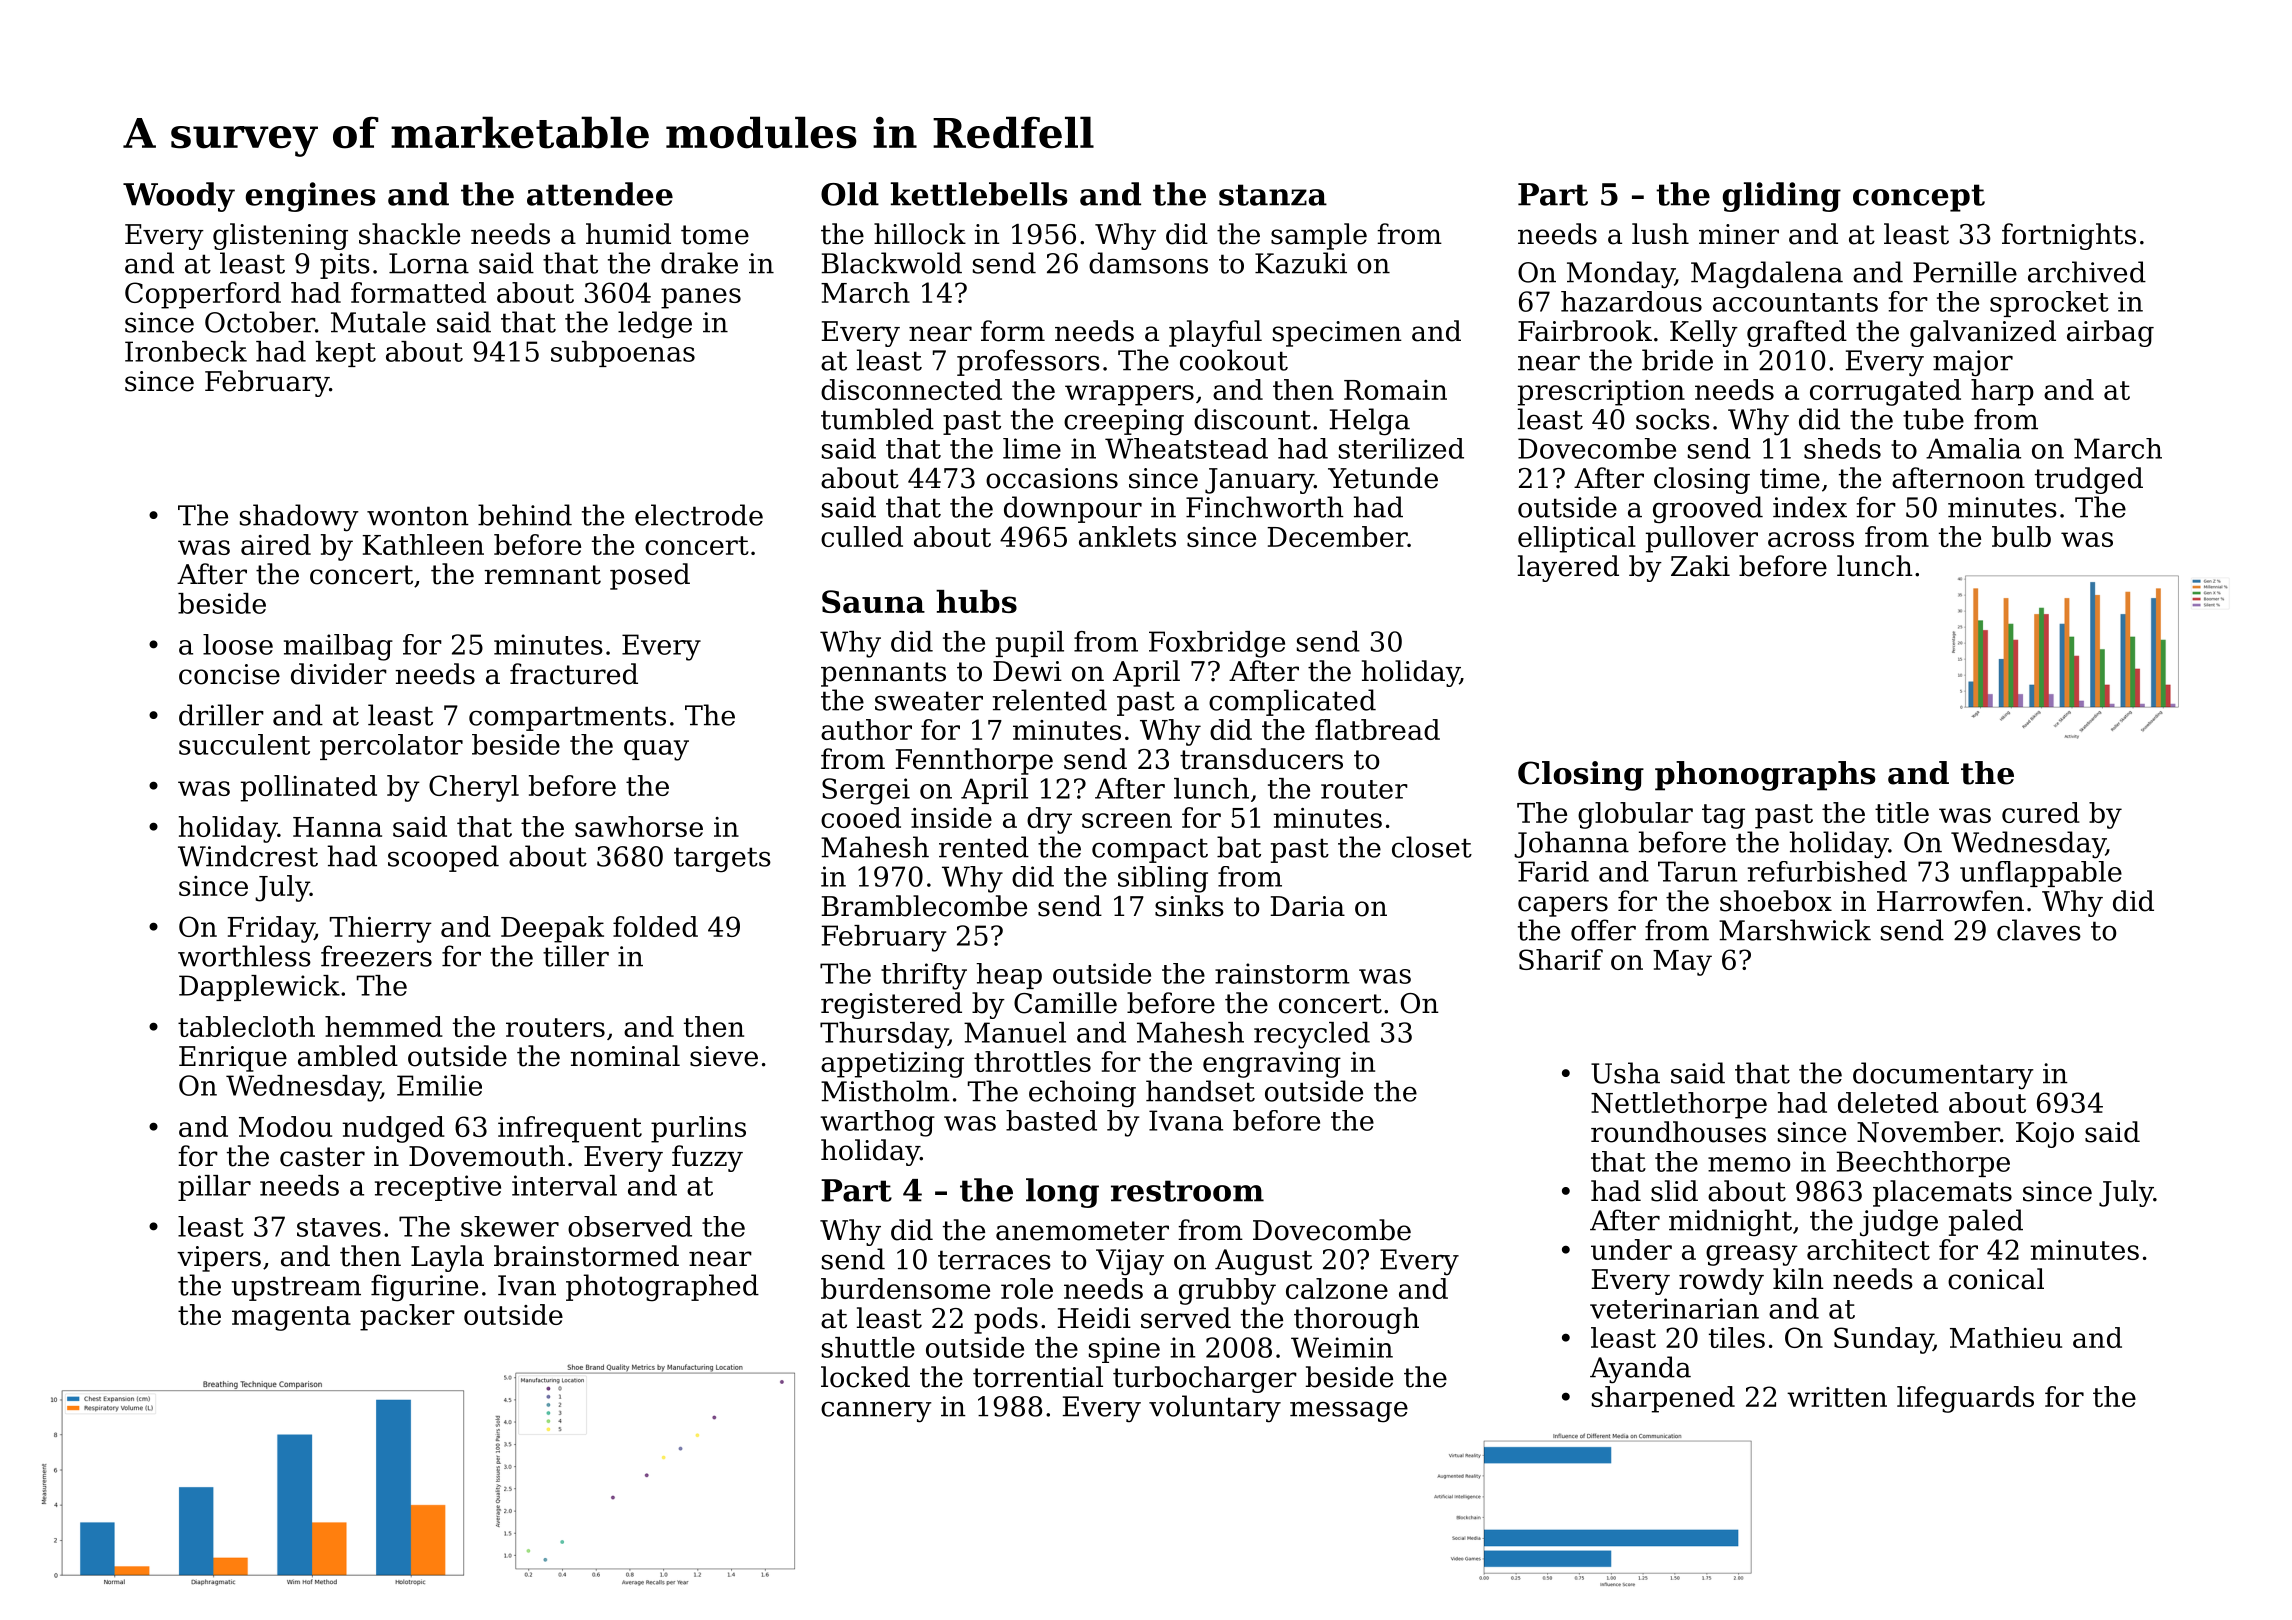  What do you see at coordinates (1700, 566) in the screenshot?
I see `Zaki` at bounding box center [1700, 566].
